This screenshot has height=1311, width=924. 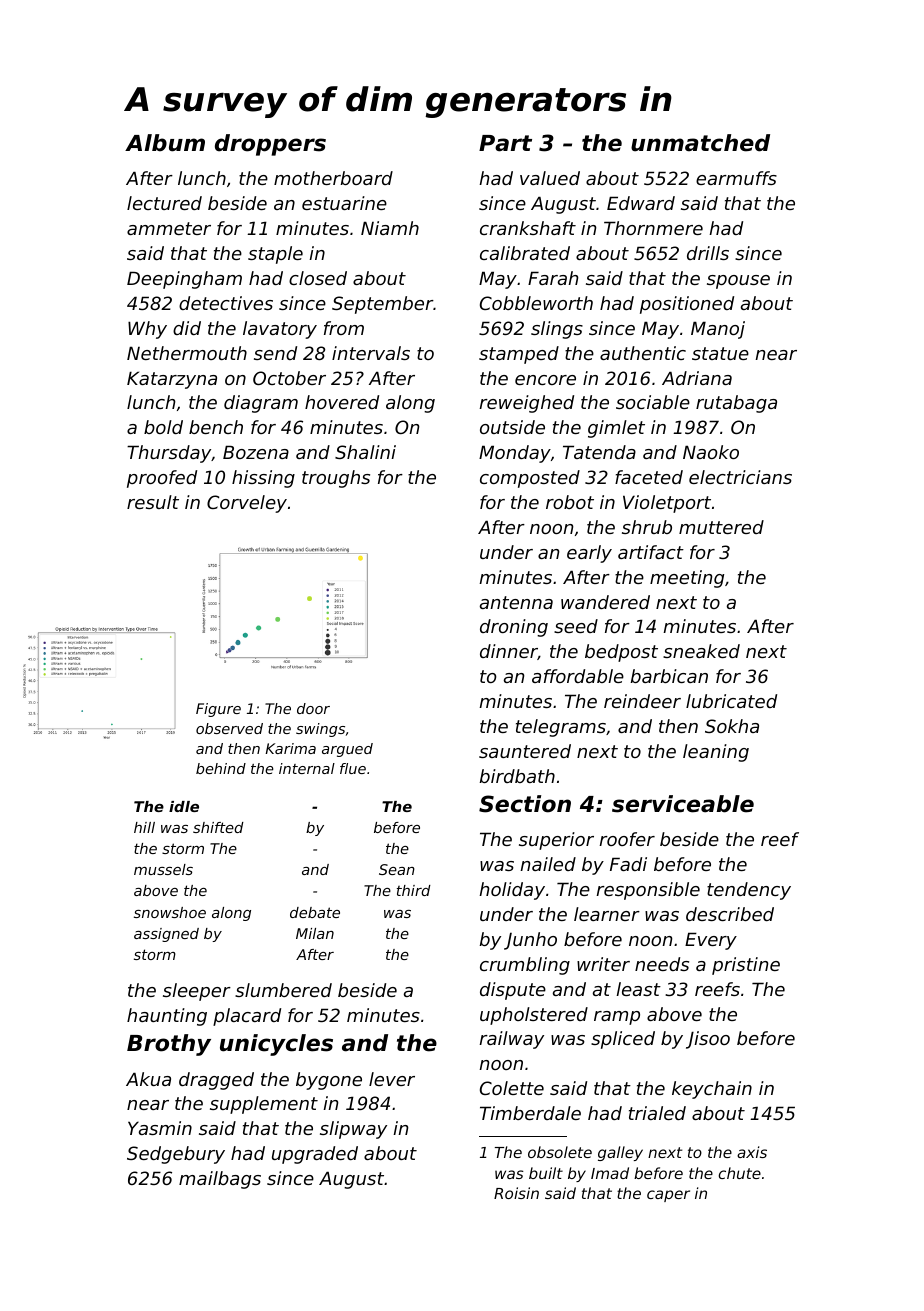 What do you see at coordinates (165, 143) in the screenshot?
I see `Album` at bounding box center [165, 143].
